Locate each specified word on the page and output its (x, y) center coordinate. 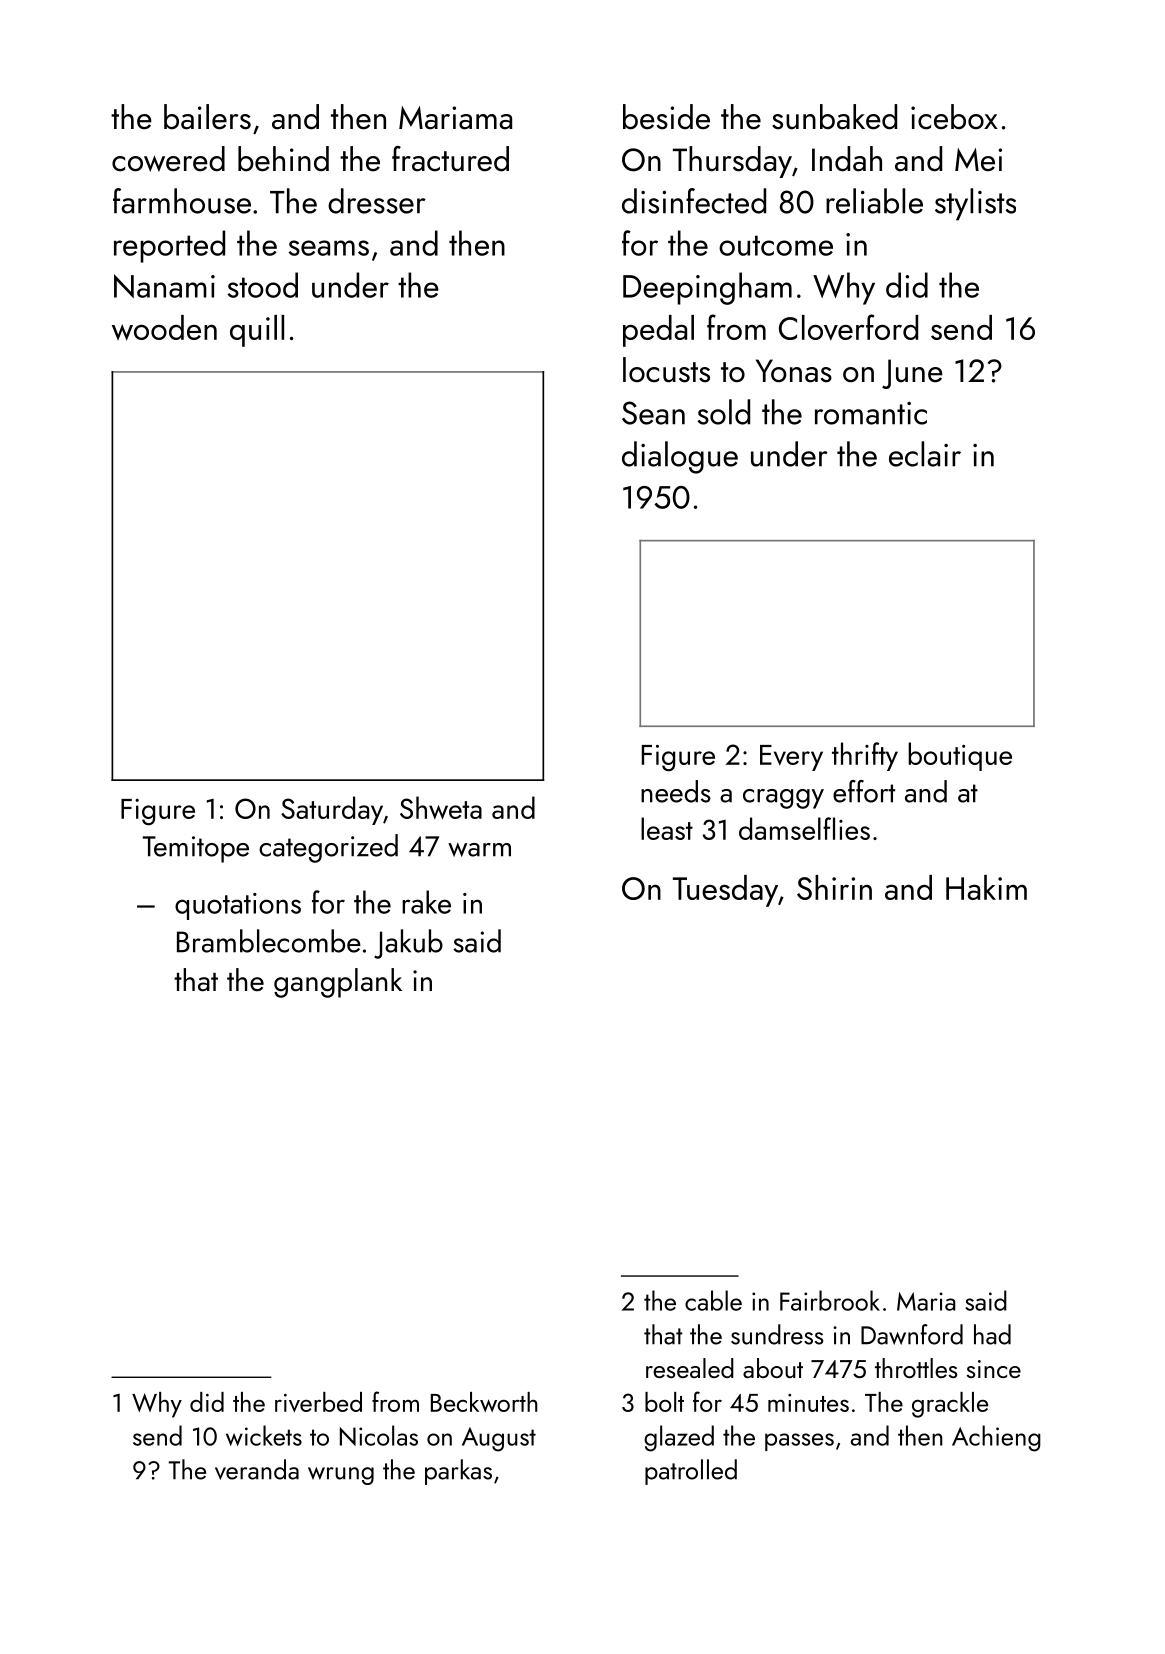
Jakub (408, 944)
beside (666, 117)
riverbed (318, 1402)
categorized (328, 848)
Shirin (834, 887)
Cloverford (848, 327)
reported (169, 246)
